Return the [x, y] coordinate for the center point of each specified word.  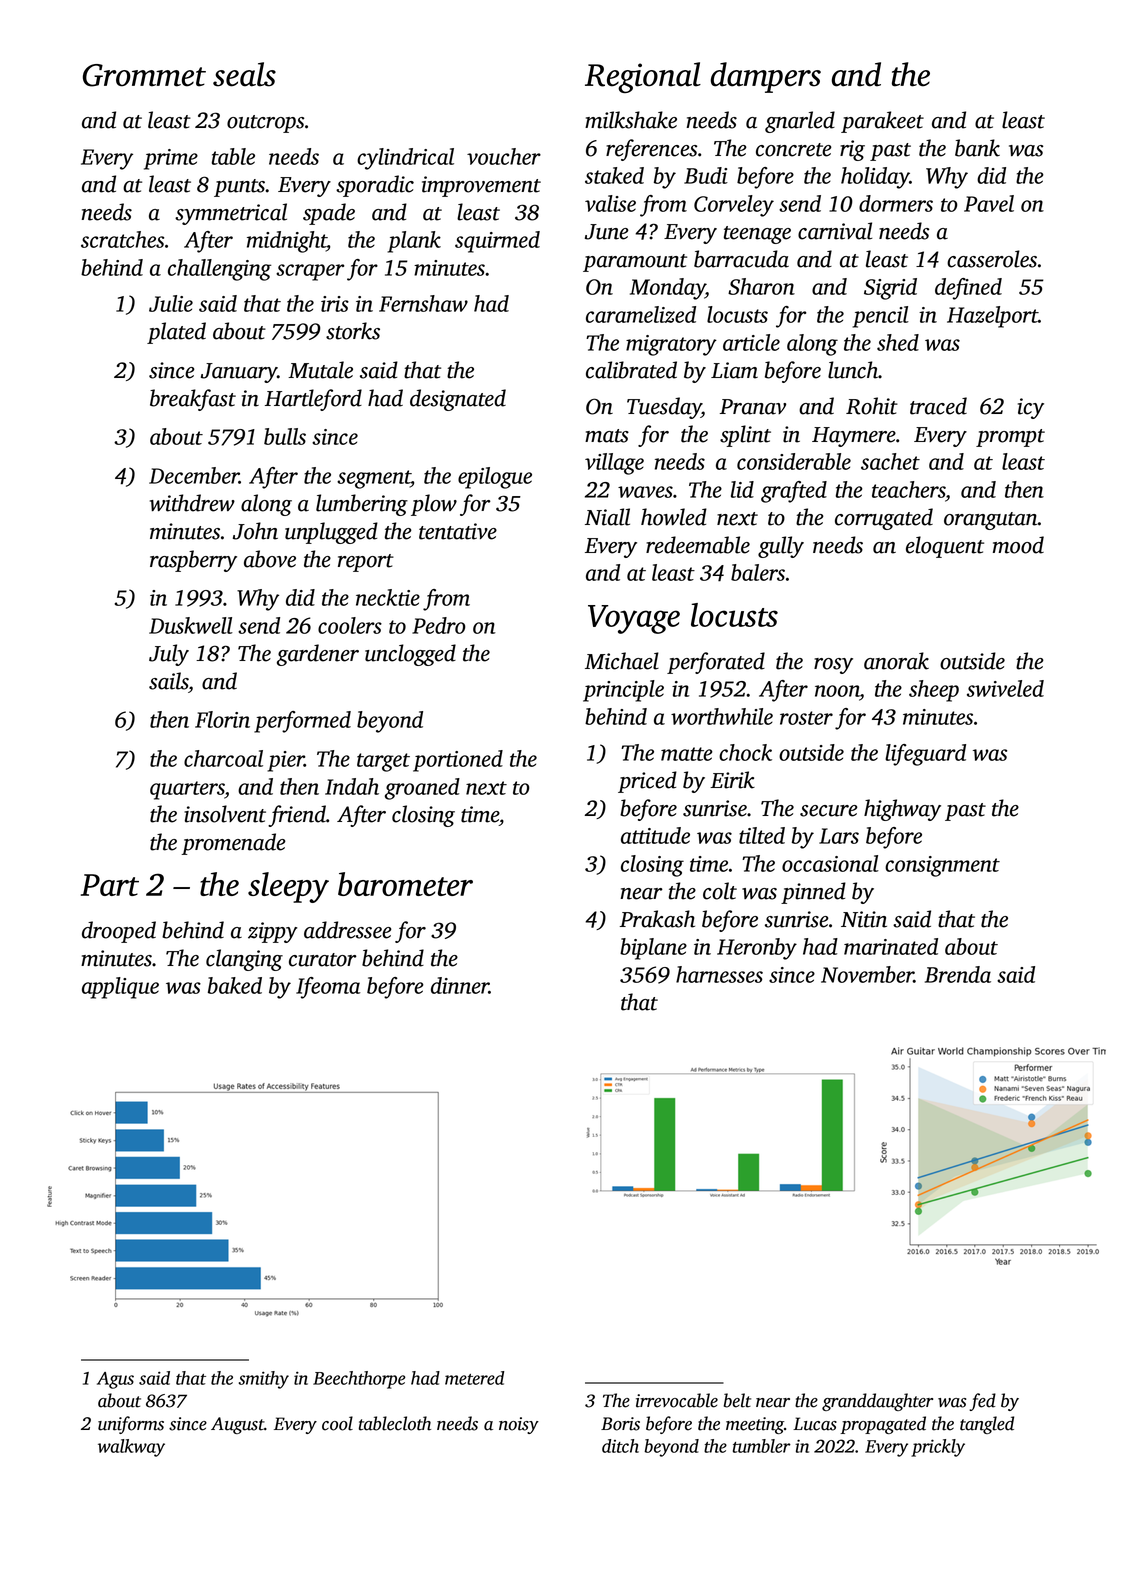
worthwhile [722, 716]
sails [168, 681]
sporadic [375, 186]
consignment [942, 866]
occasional [830, 863]
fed [982, 1402]
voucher [504, 156]
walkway [131, 1448]
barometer [405, 884]
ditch [620, 1446]
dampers [765, 77]
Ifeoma [328, 988]
